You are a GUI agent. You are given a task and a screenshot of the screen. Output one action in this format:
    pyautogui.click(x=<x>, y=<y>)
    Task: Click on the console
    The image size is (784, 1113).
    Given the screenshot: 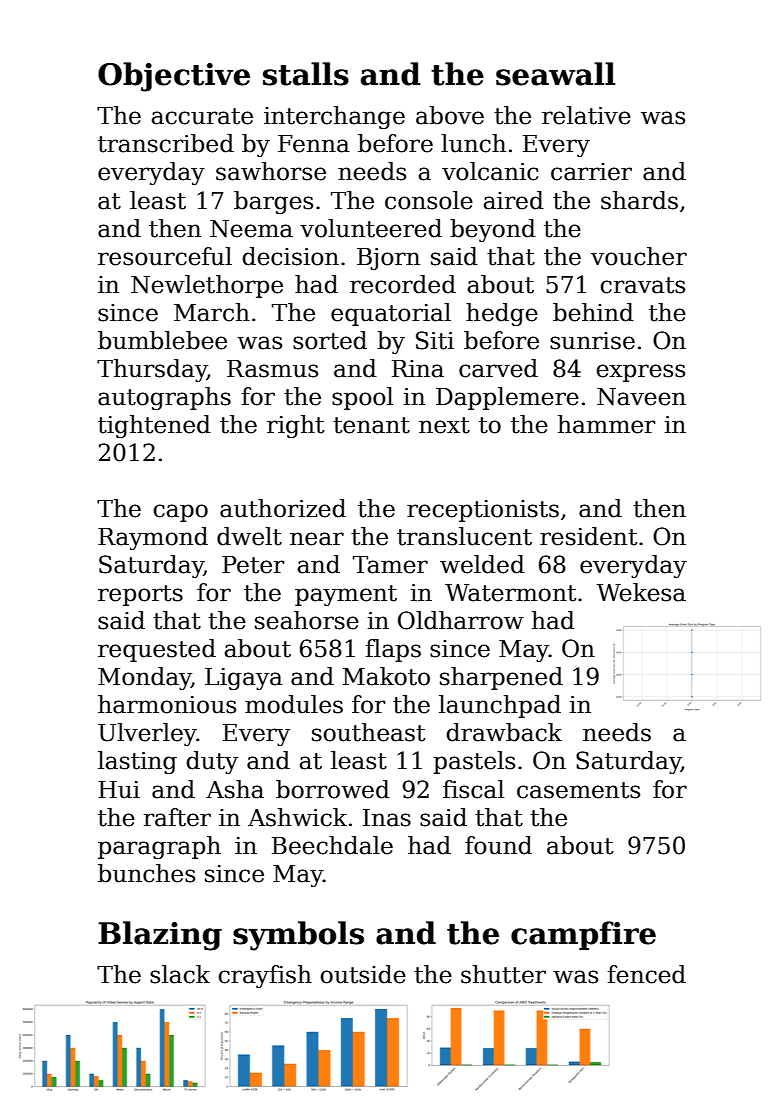 What is the action you would take?
    pyautogui.click(x=429, y=200)
